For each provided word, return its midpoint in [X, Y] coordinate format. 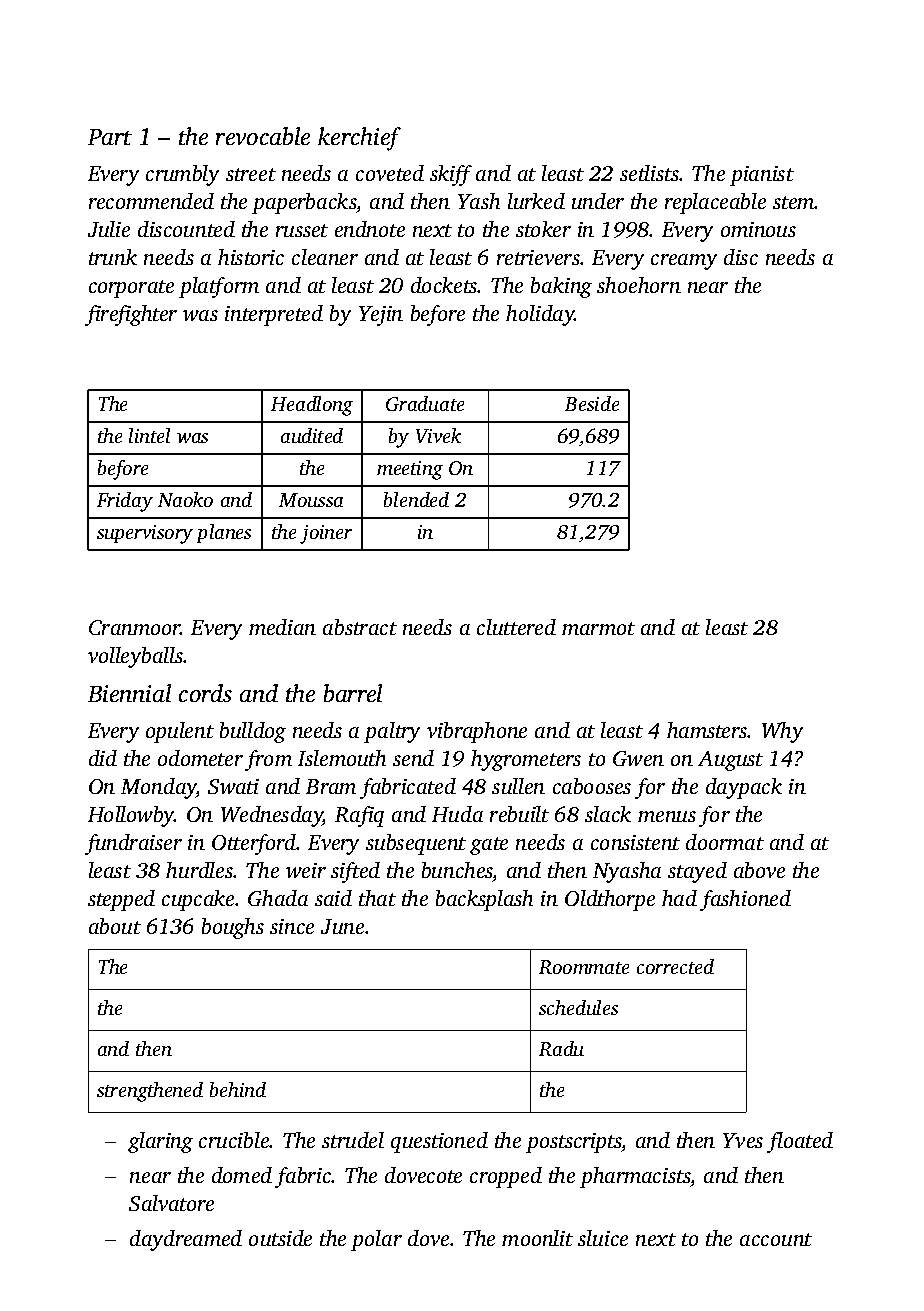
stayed [697, 872]
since [292, 926]
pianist [762, 176]
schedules [578, 1007]
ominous [758, 229]
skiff [451, 175]
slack [608, 814]
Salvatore [171, 1203]
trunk [113, 257]
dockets [444, 285]
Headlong [312, 406]
